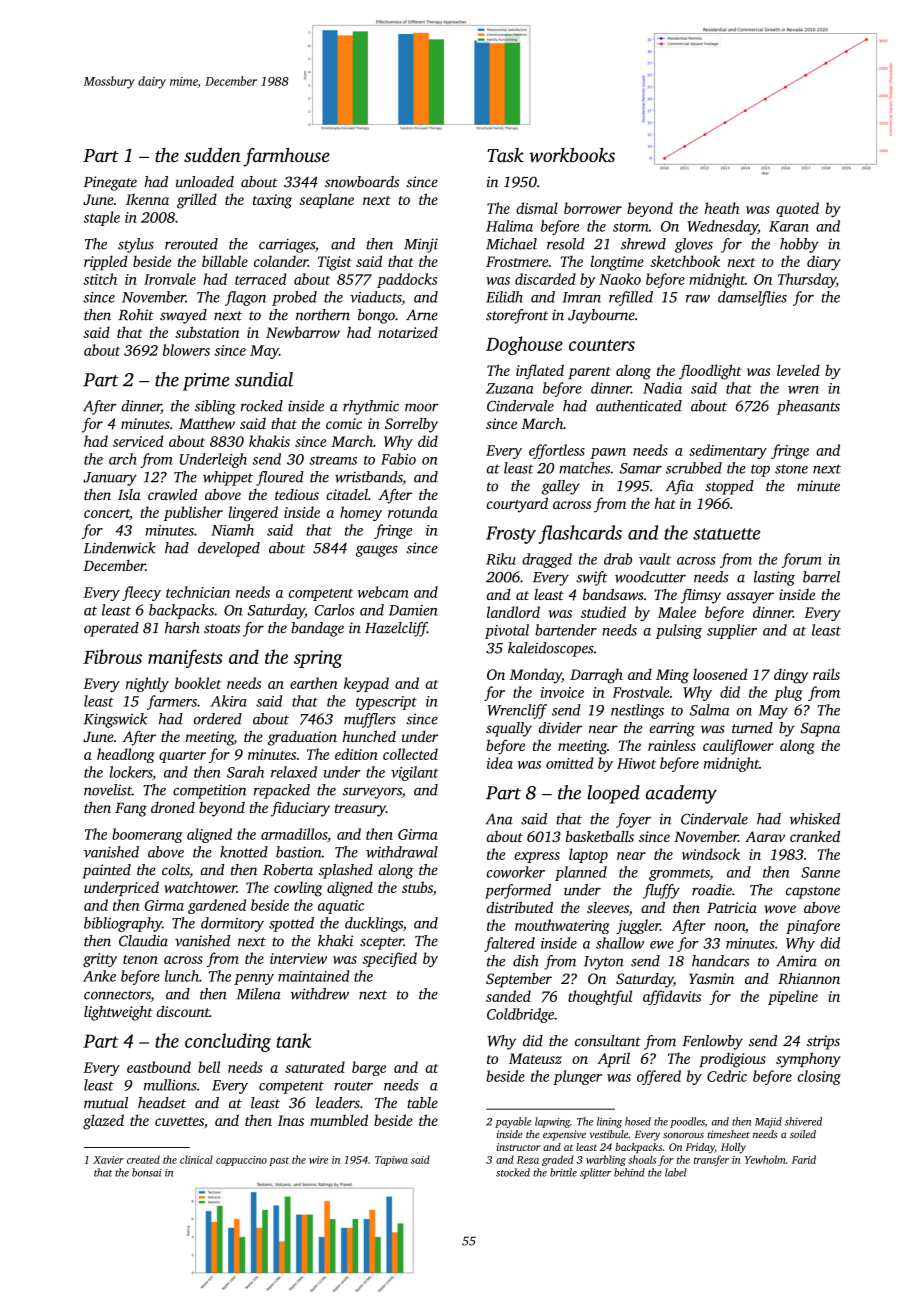 This screenshot has width=924, height=1314. I want to click on Matthew, so click(207, 423).
